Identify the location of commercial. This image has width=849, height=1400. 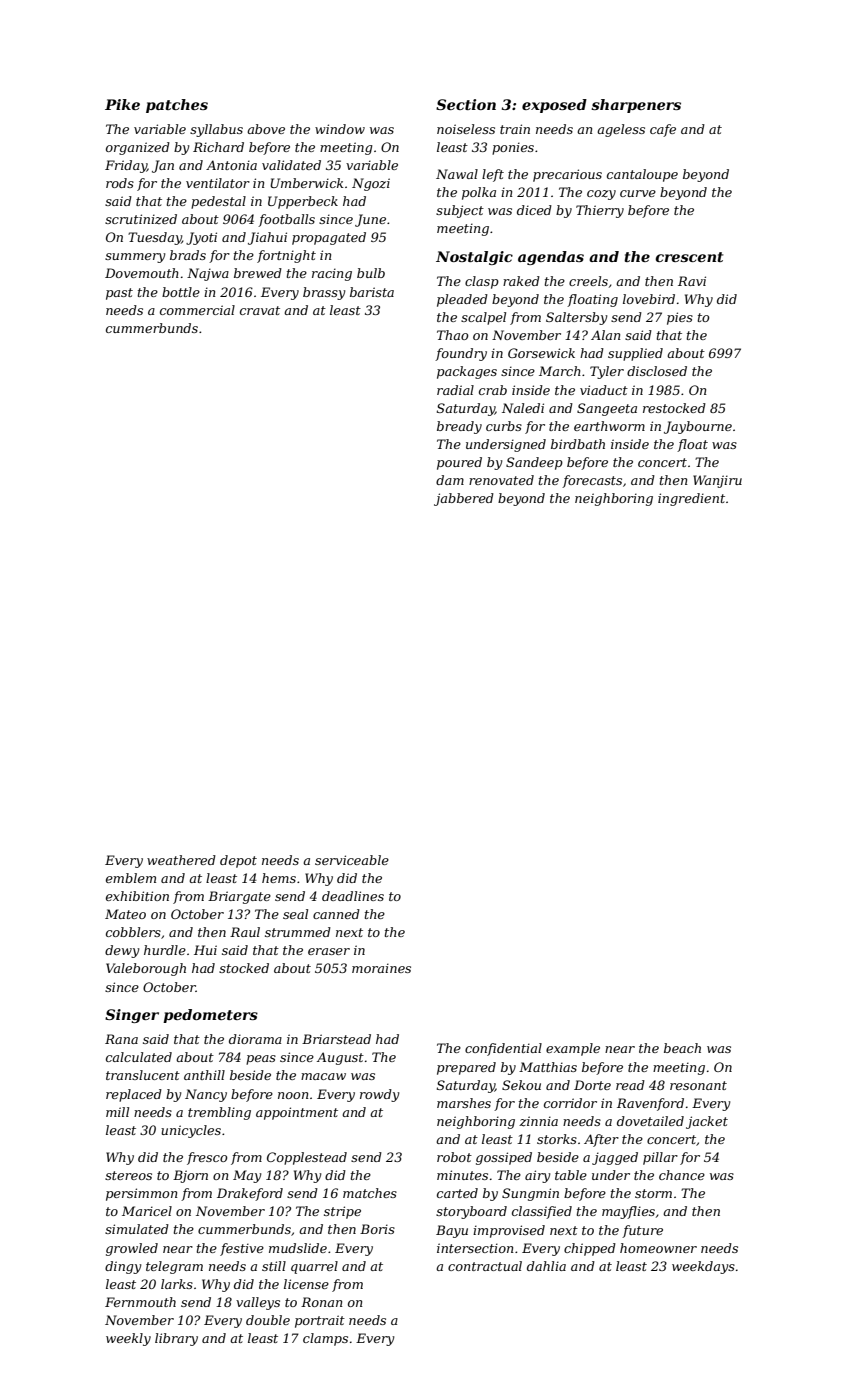
(197, 310).
